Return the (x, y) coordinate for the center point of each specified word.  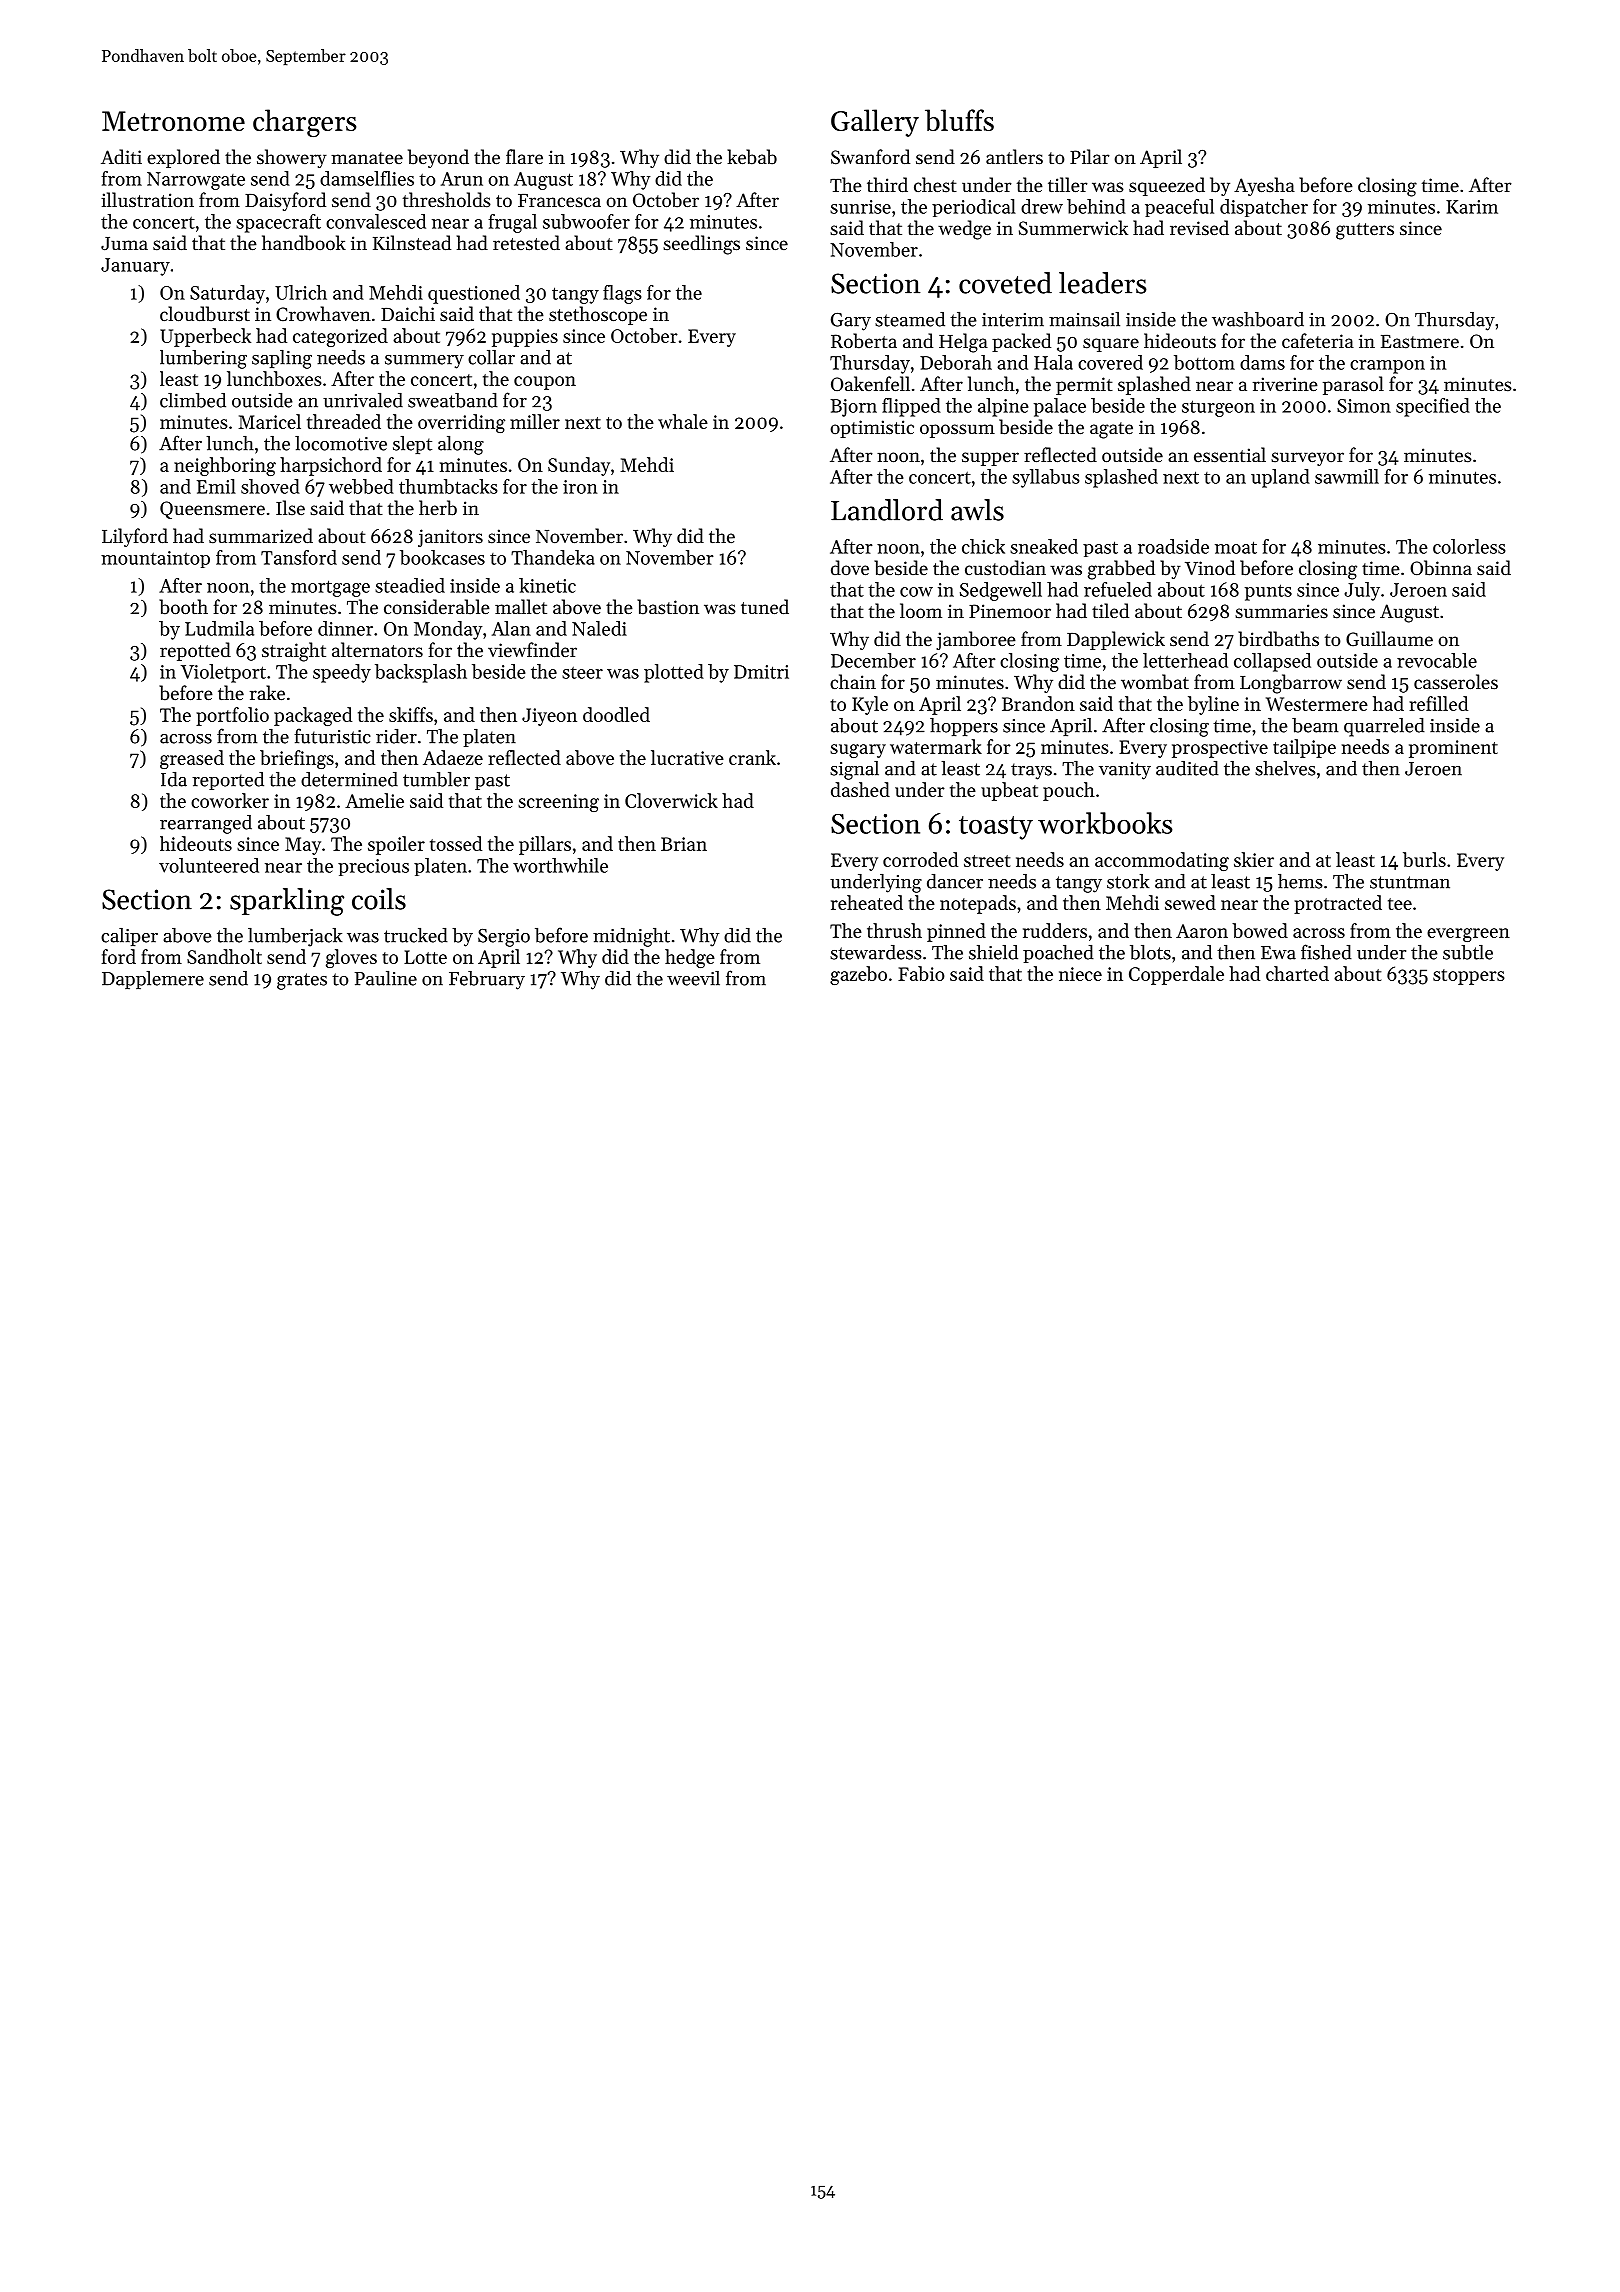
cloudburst (205, 314)
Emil (216, 486)
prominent (1453, 749)
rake (267, 692)
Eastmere (1420, 341)
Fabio (921, 973)
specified (1433, 407)
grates (302, 981)
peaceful (1179, 208)
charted (1297, 973)
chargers (304, 123)
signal (854, 770)
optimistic (872, 429)
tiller (1068, 184)
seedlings (701, 245)
